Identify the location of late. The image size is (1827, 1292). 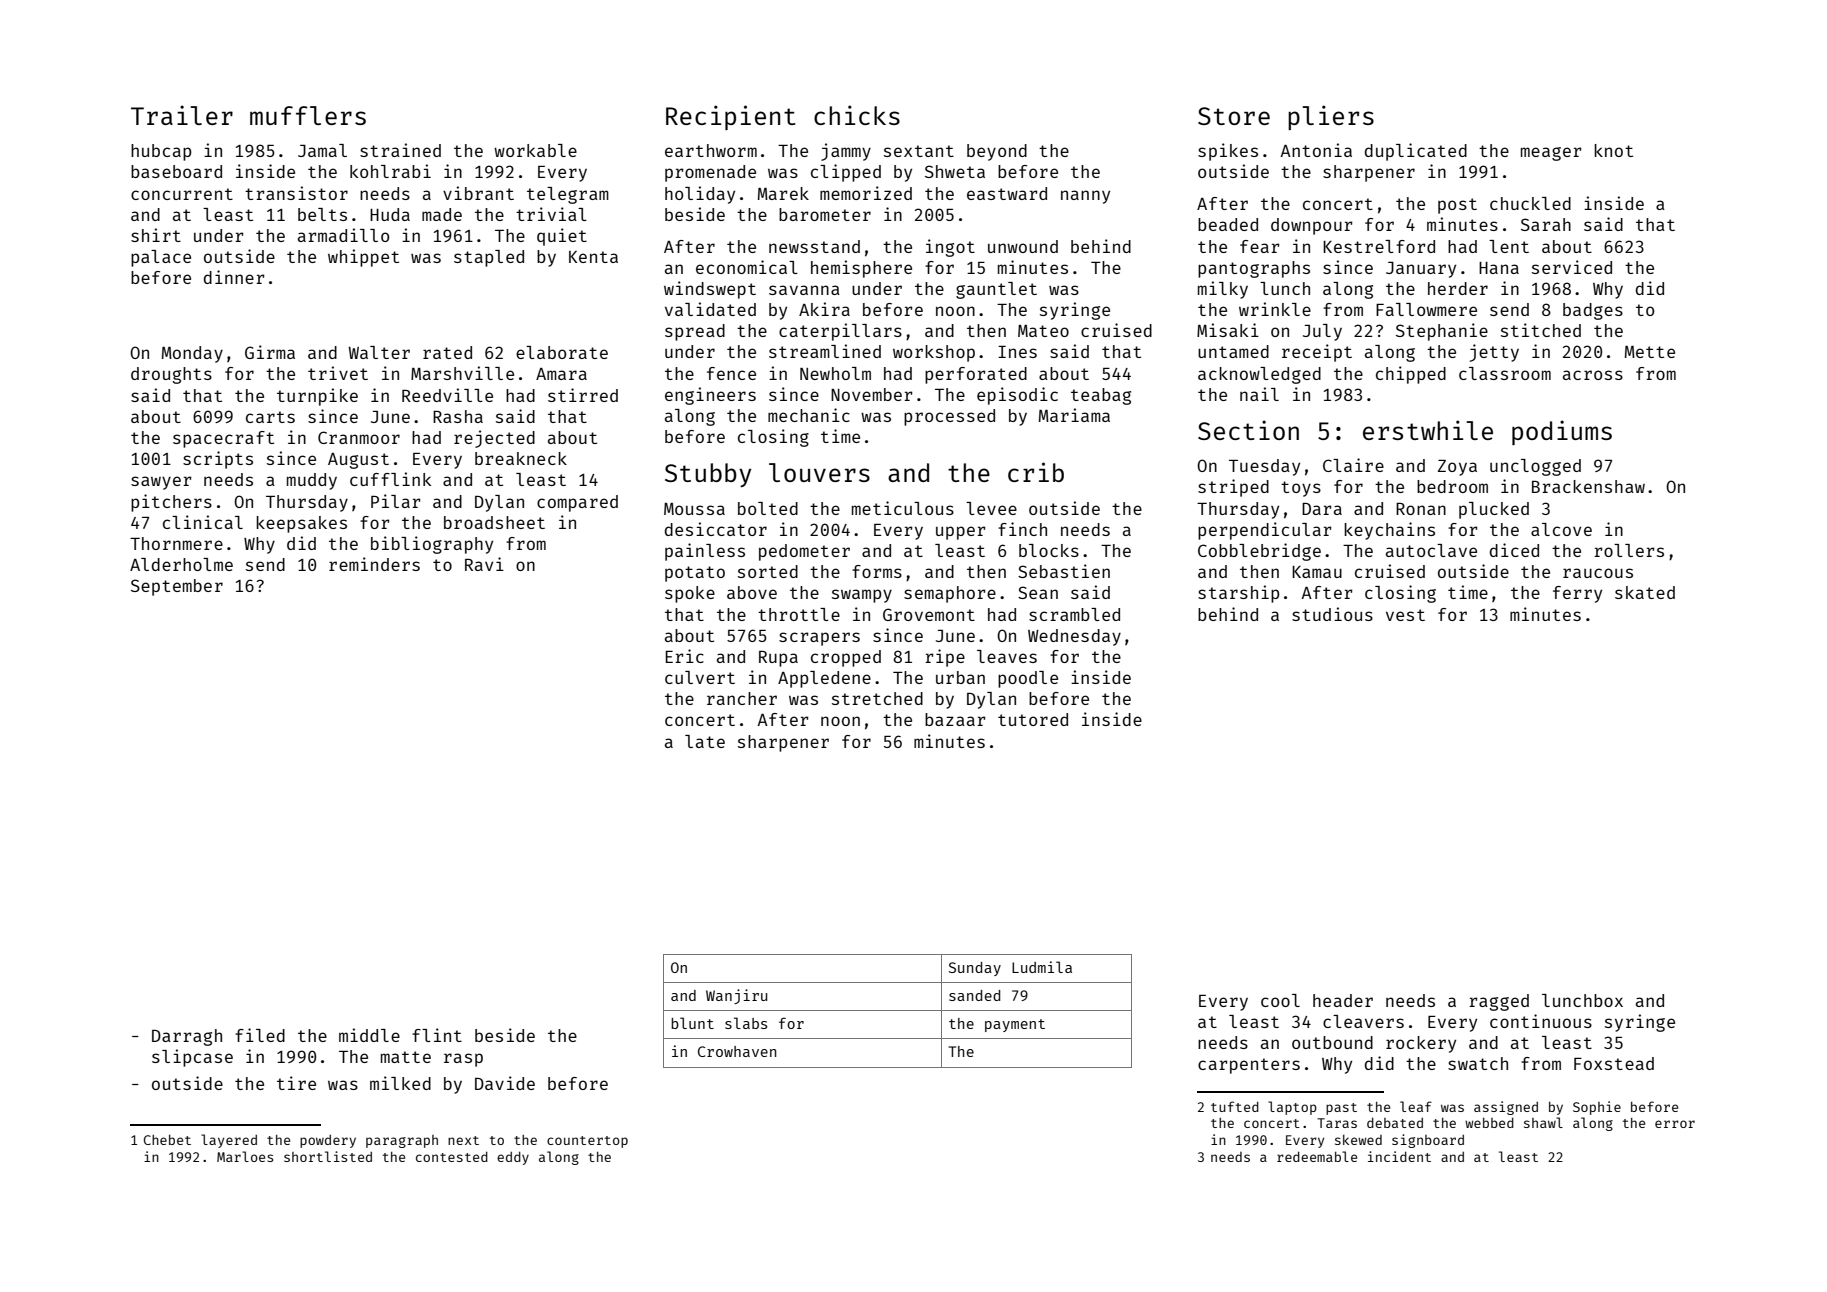
(705, 741).
